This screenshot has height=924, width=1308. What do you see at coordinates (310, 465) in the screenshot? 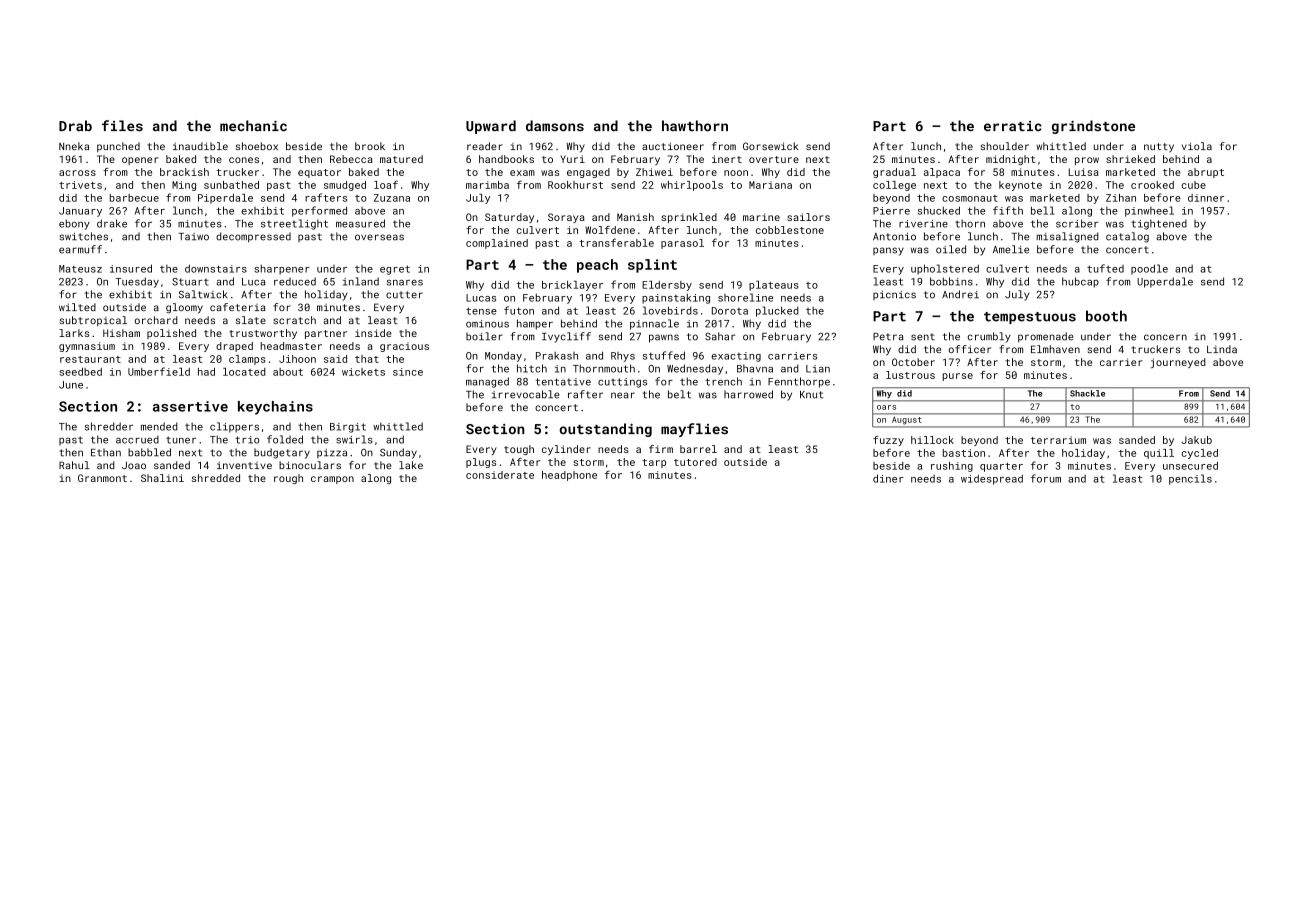
I see `binoculars` at bounding box center [310, 465].
